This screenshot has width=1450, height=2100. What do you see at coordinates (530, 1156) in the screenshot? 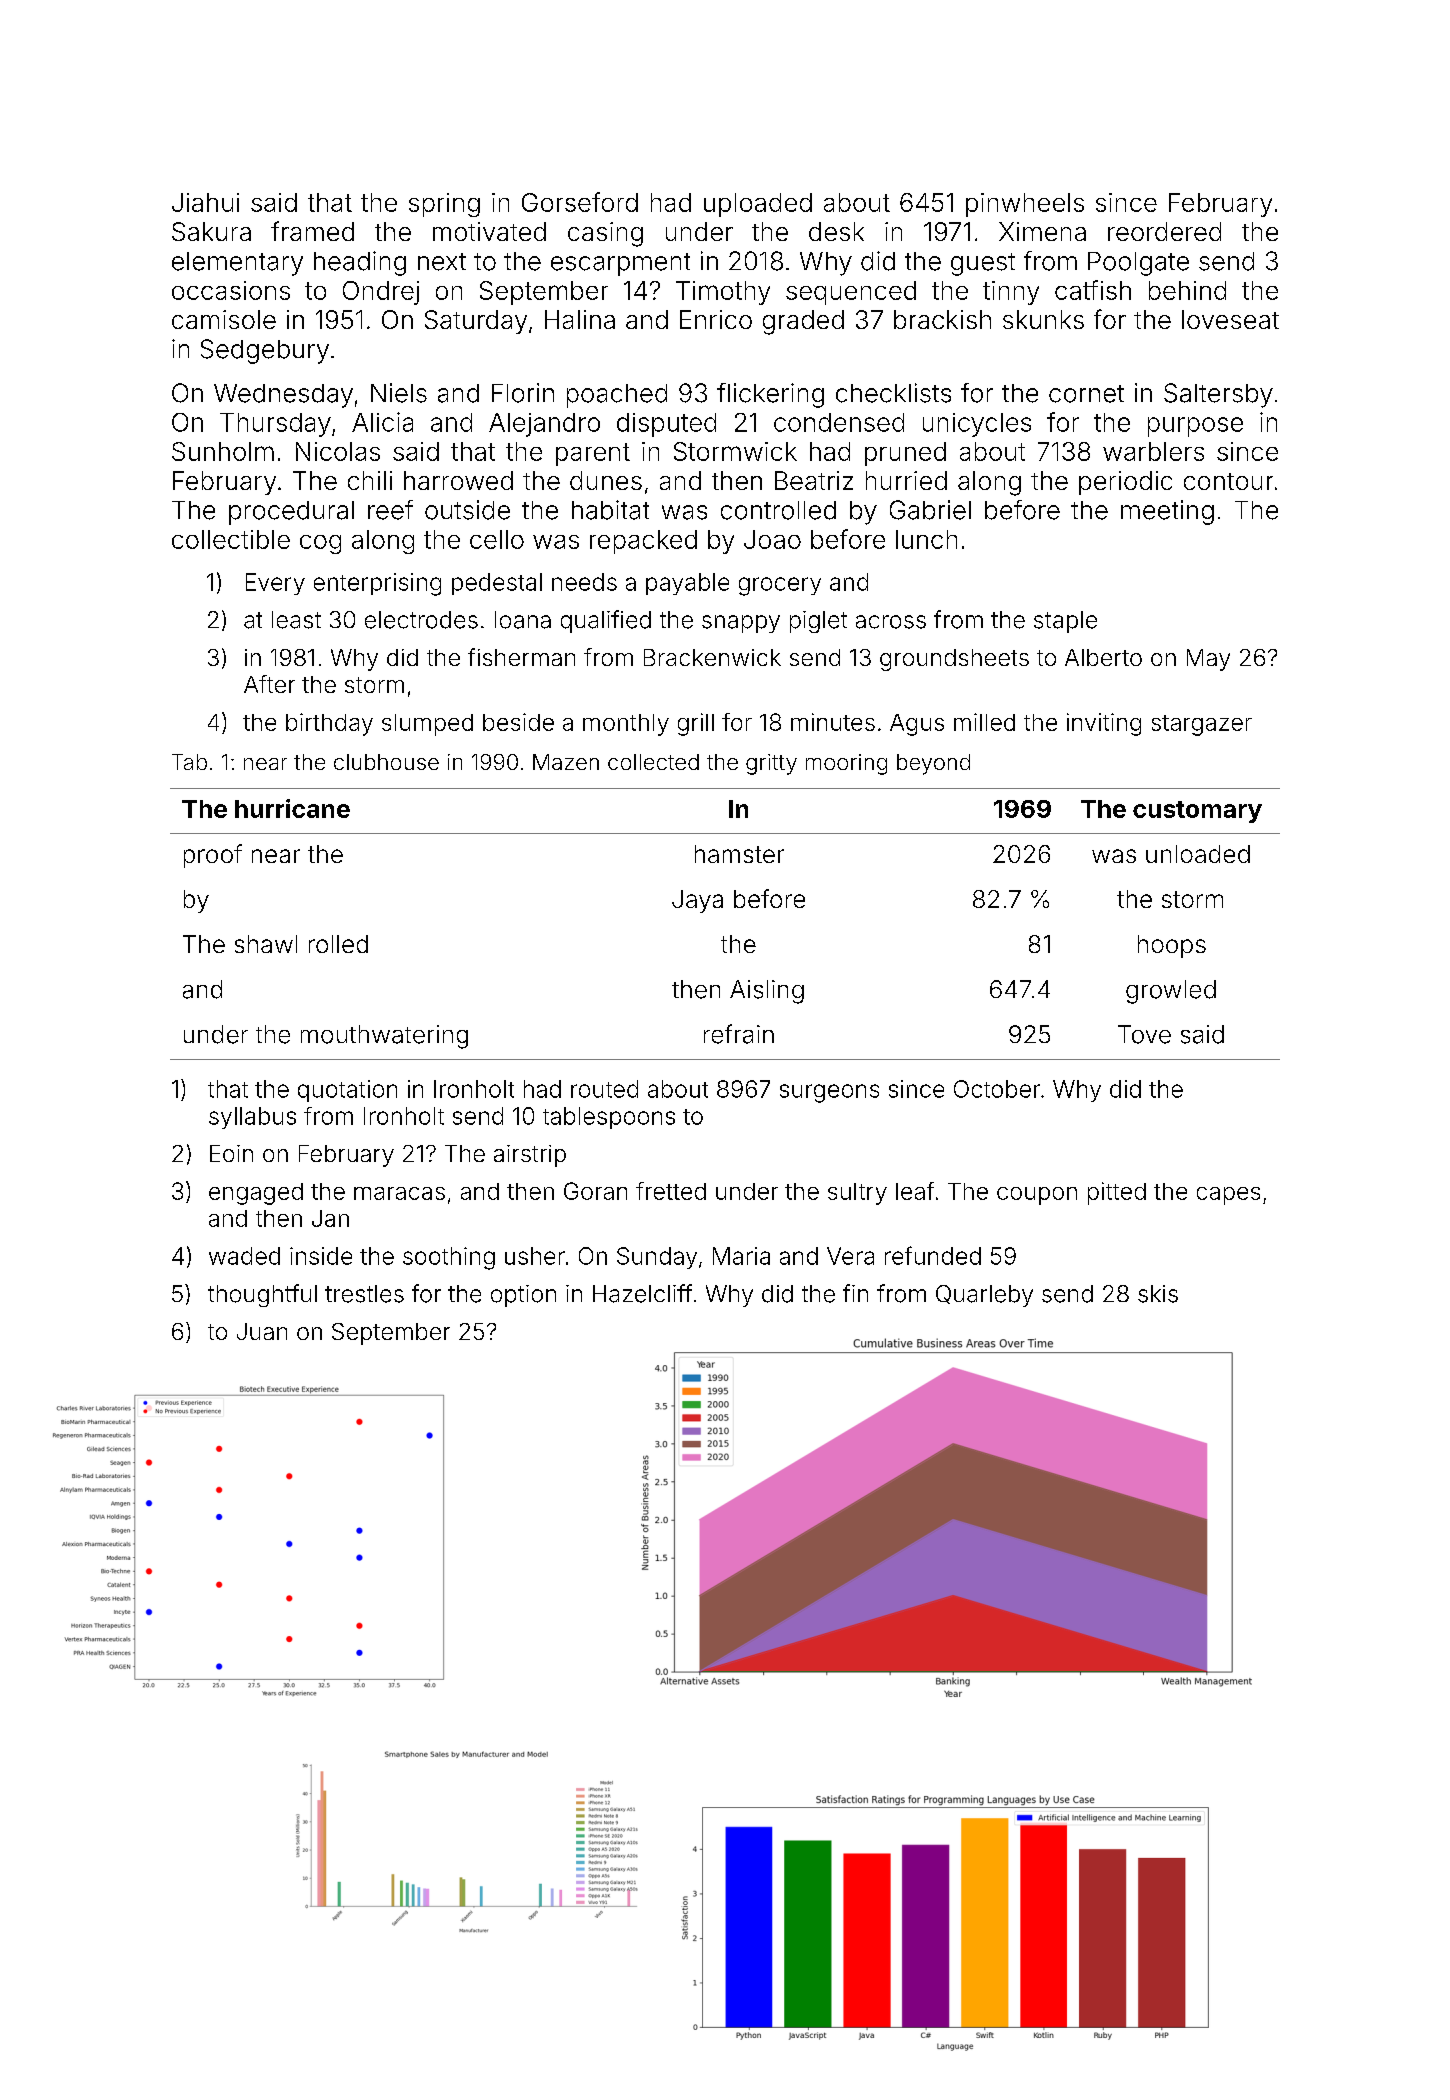
I see `airstrip` at bounding box center [530, 1156].
